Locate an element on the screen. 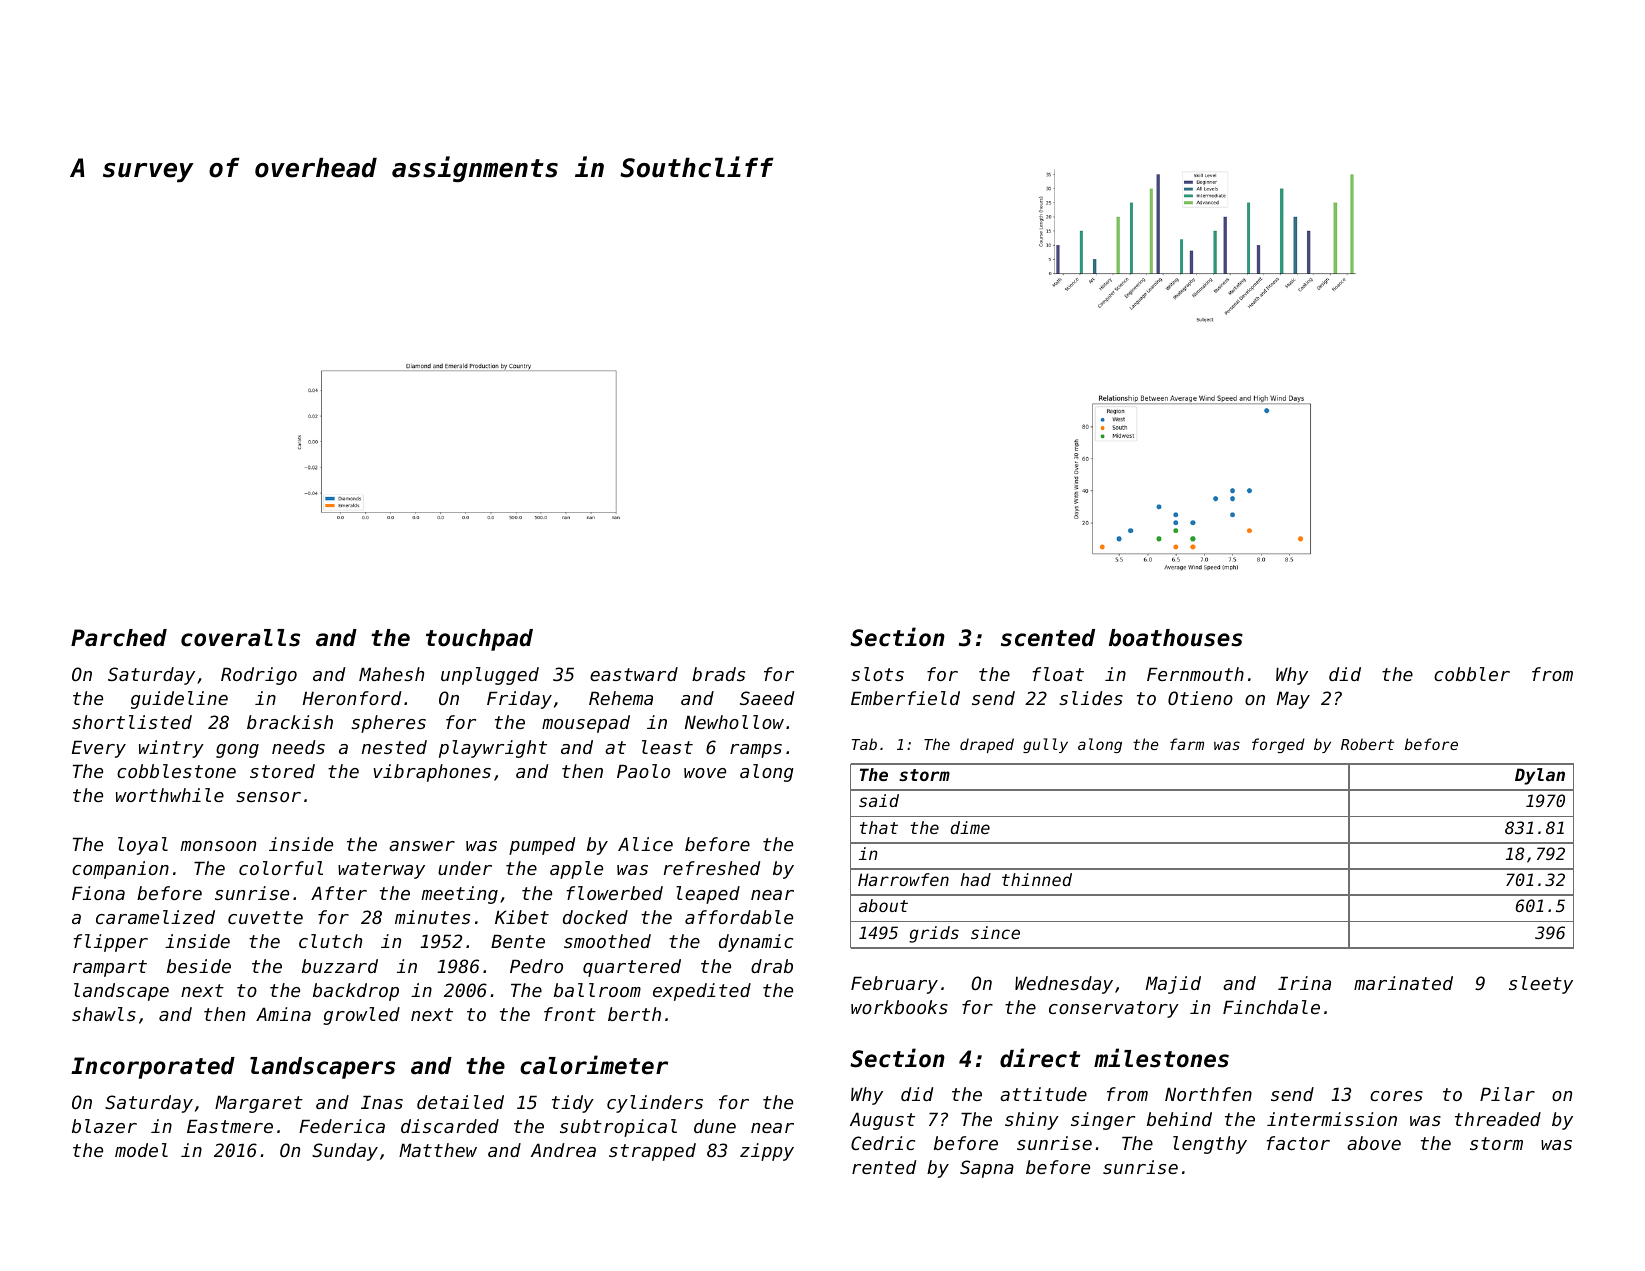  since is located at coordinates (995, 932).
